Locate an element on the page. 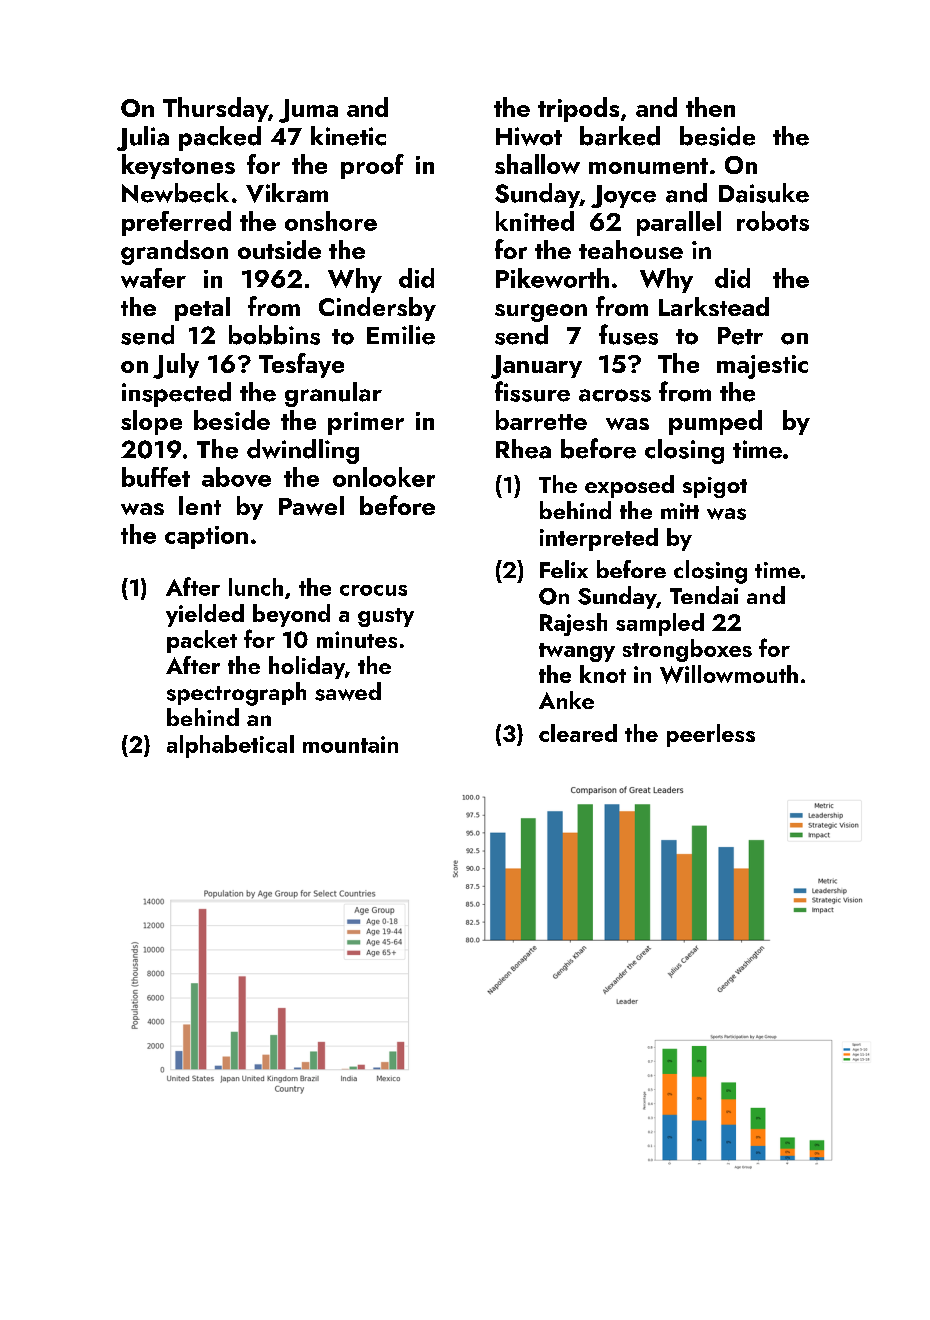 Image resolution: width=930 pixels, height=1320 pixels. Felix is located at coordinates (564, 569).
